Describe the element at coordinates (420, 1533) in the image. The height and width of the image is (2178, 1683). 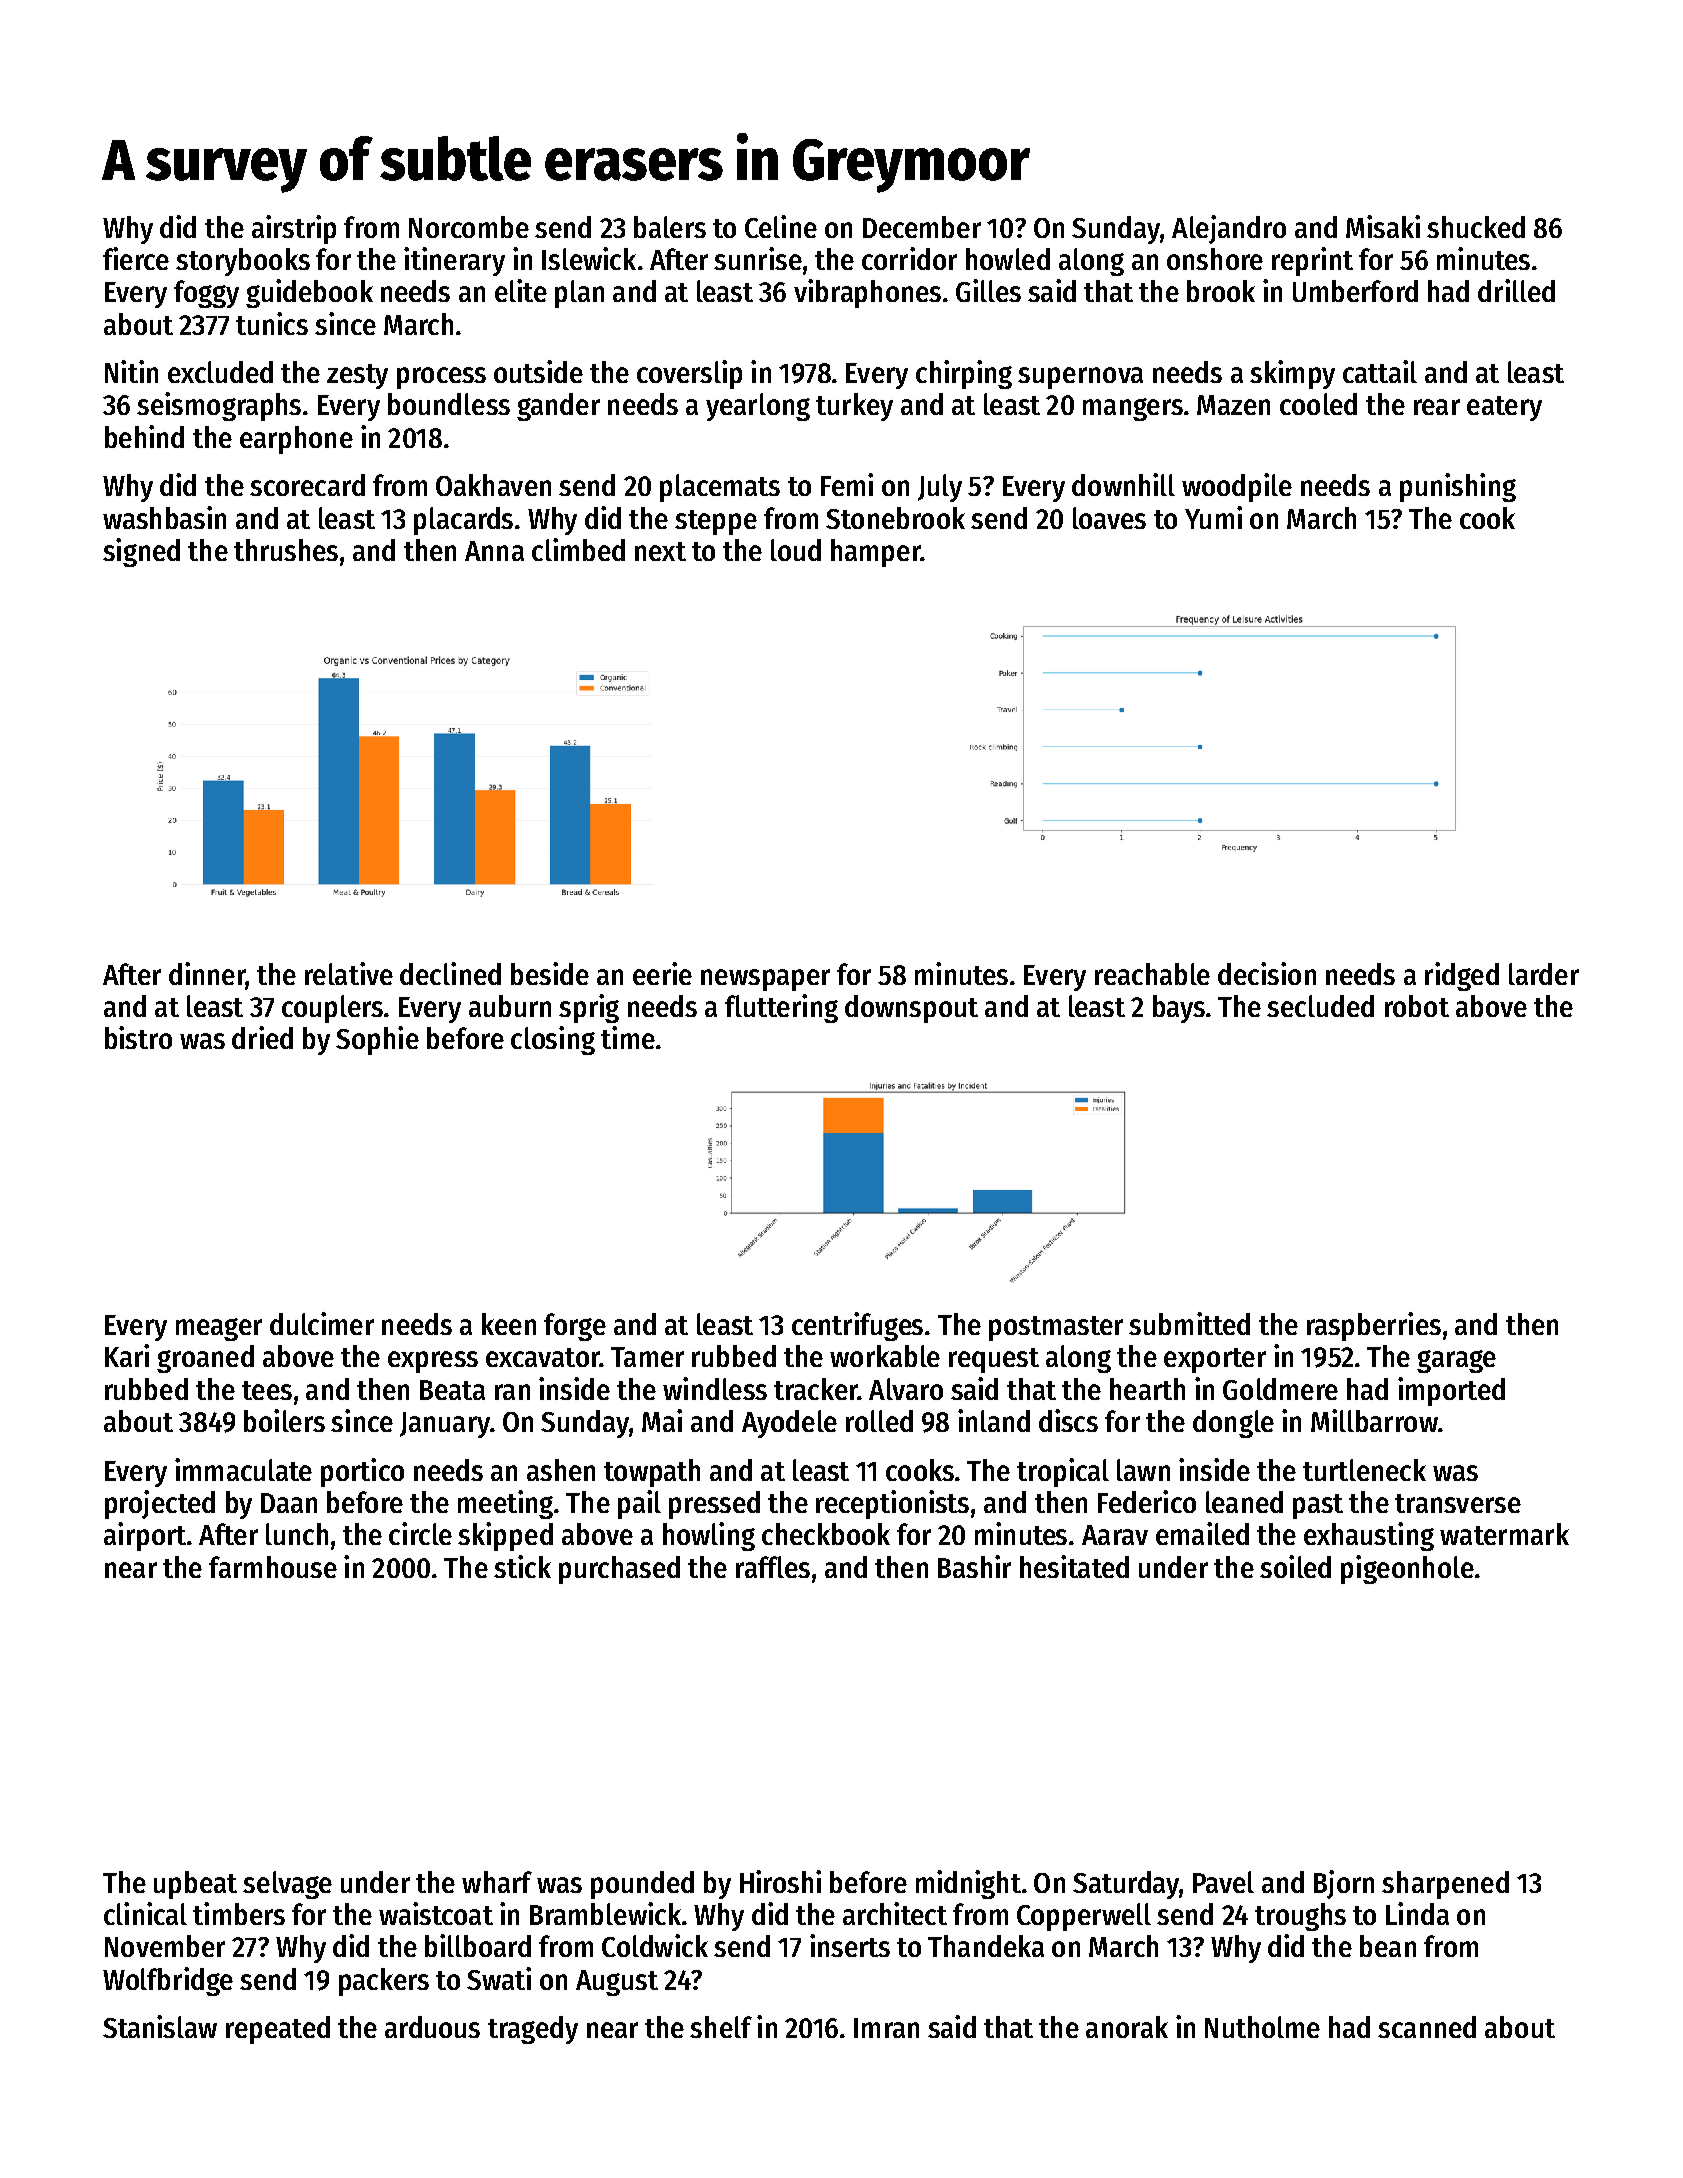
I see `circle` at that location.
